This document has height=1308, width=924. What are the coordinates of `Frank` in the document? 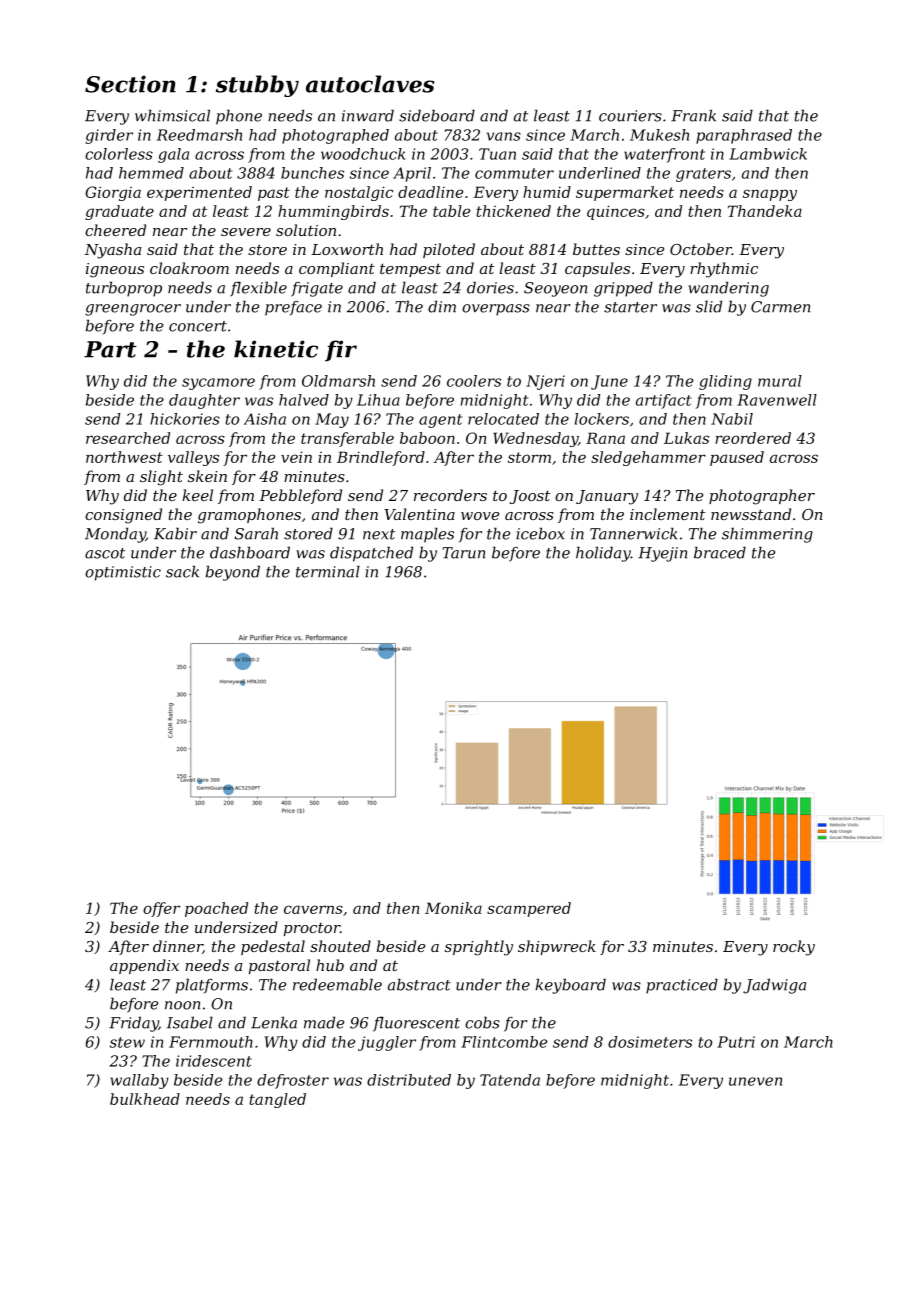 It's located at (693, 115).
